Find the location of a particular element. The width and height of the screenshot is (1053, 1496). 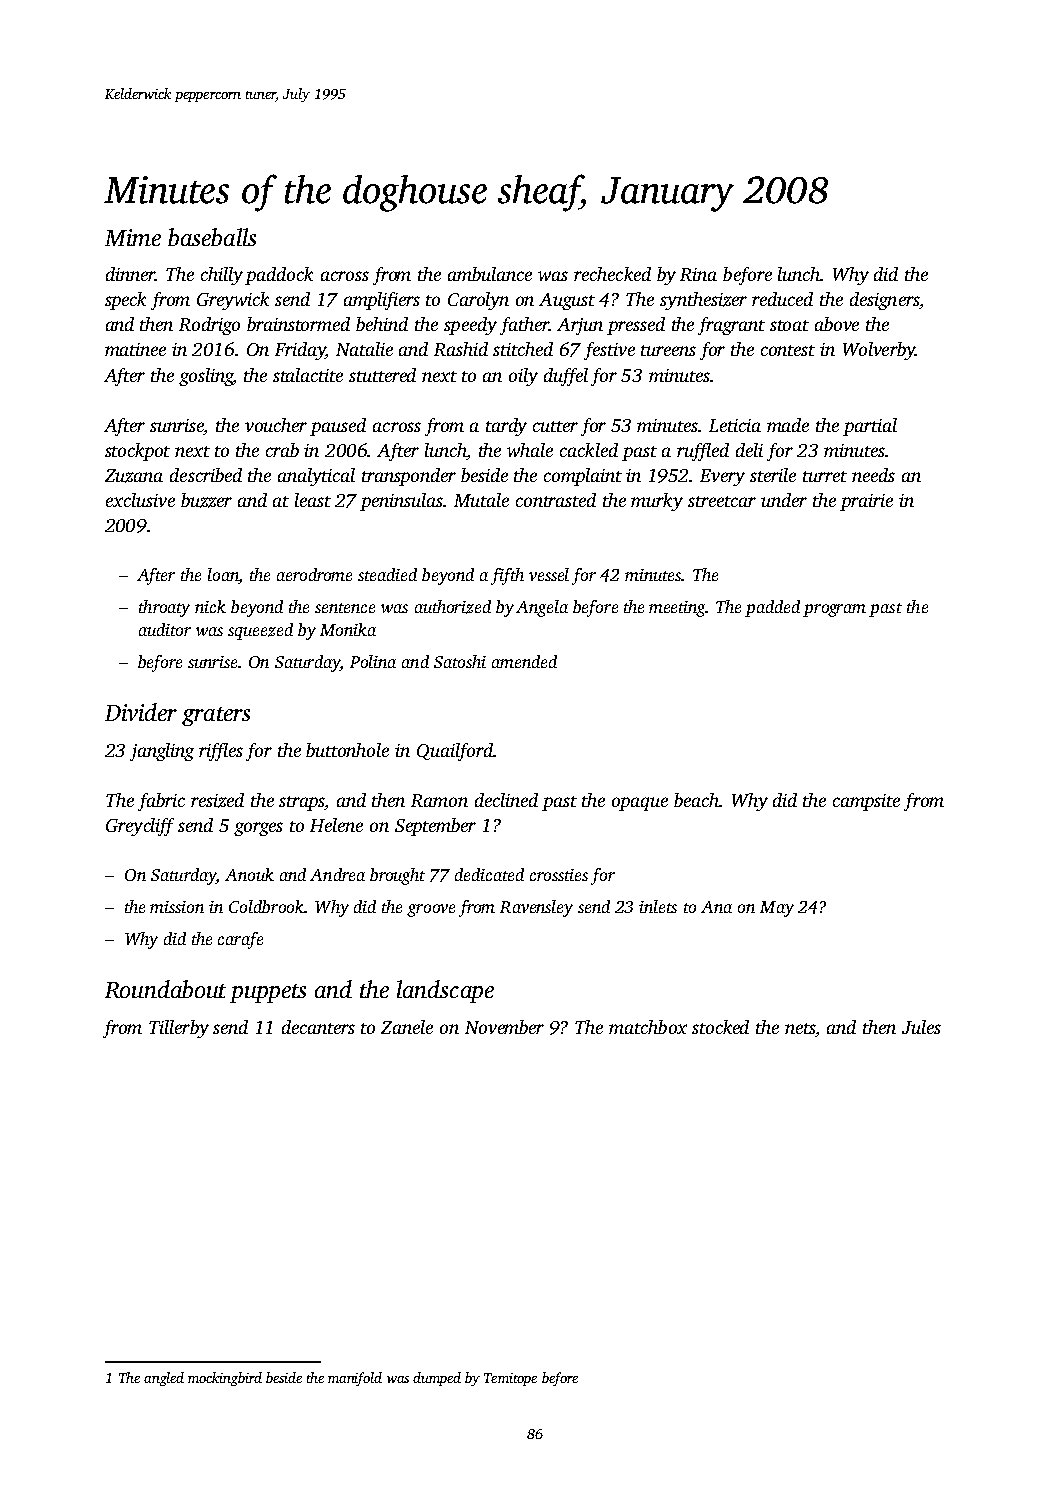

Rina is located at coordinates (698, 274).
